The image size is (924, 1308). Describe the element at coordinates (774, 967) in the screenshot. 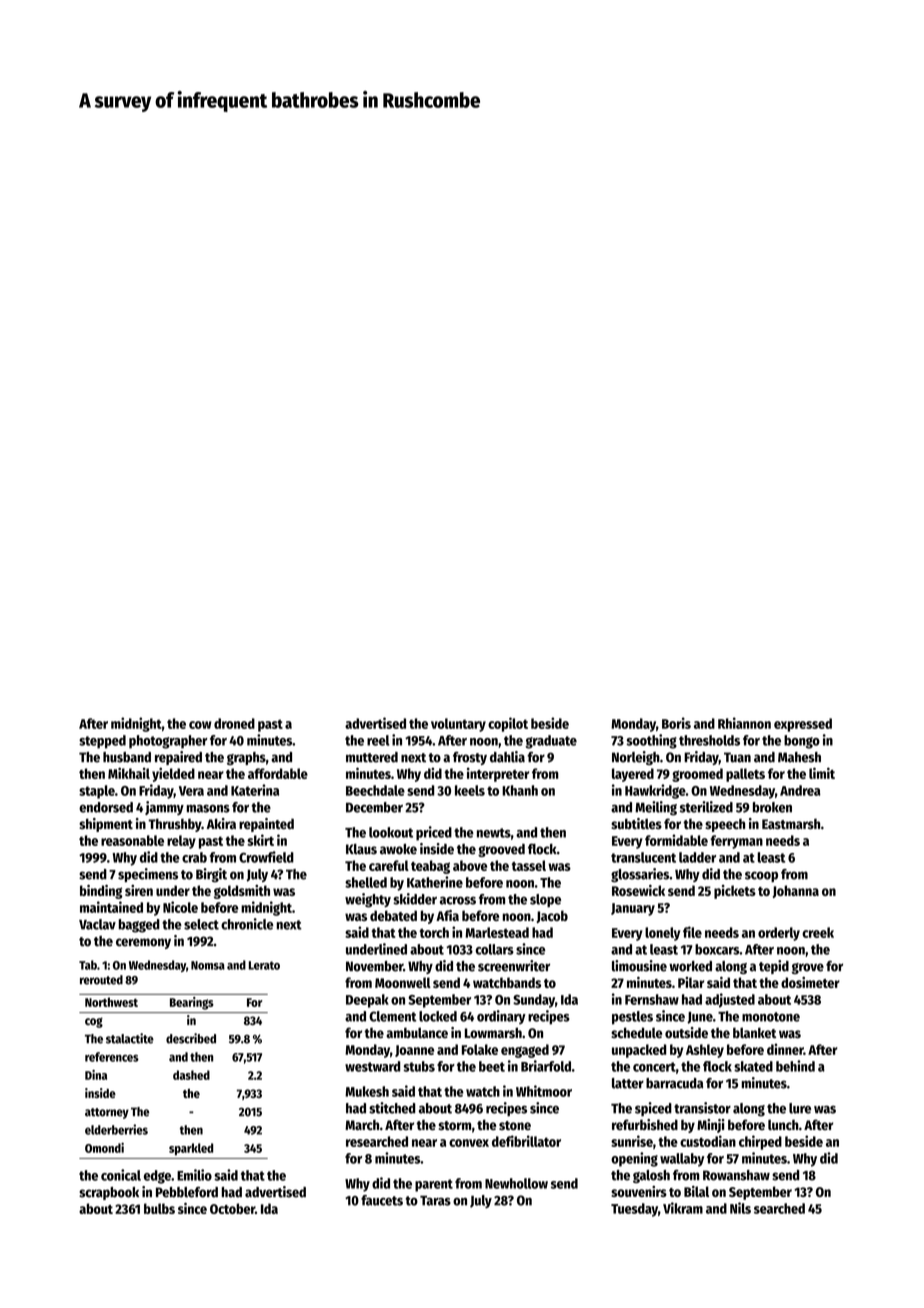

I see `tepid` at that location.
